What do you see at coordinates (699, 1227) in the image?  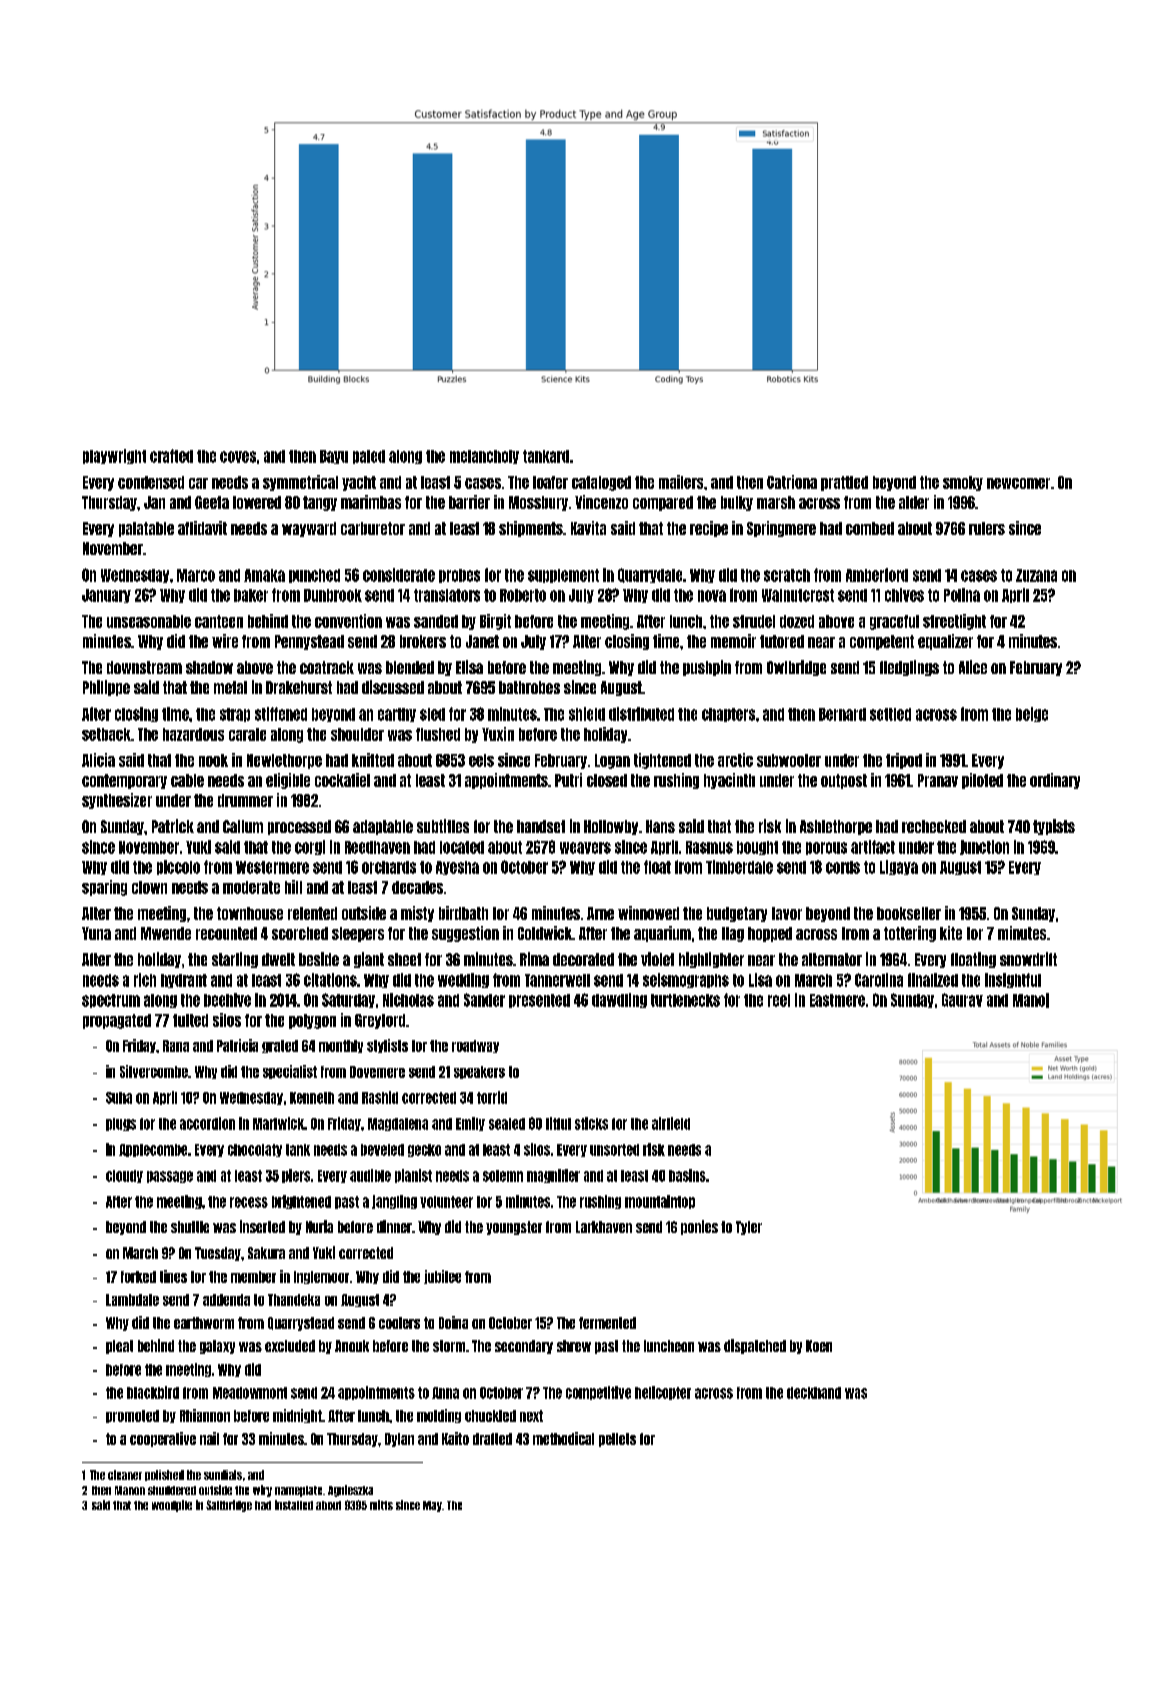 I see `ponies` at bounding box center [699, 1227].
